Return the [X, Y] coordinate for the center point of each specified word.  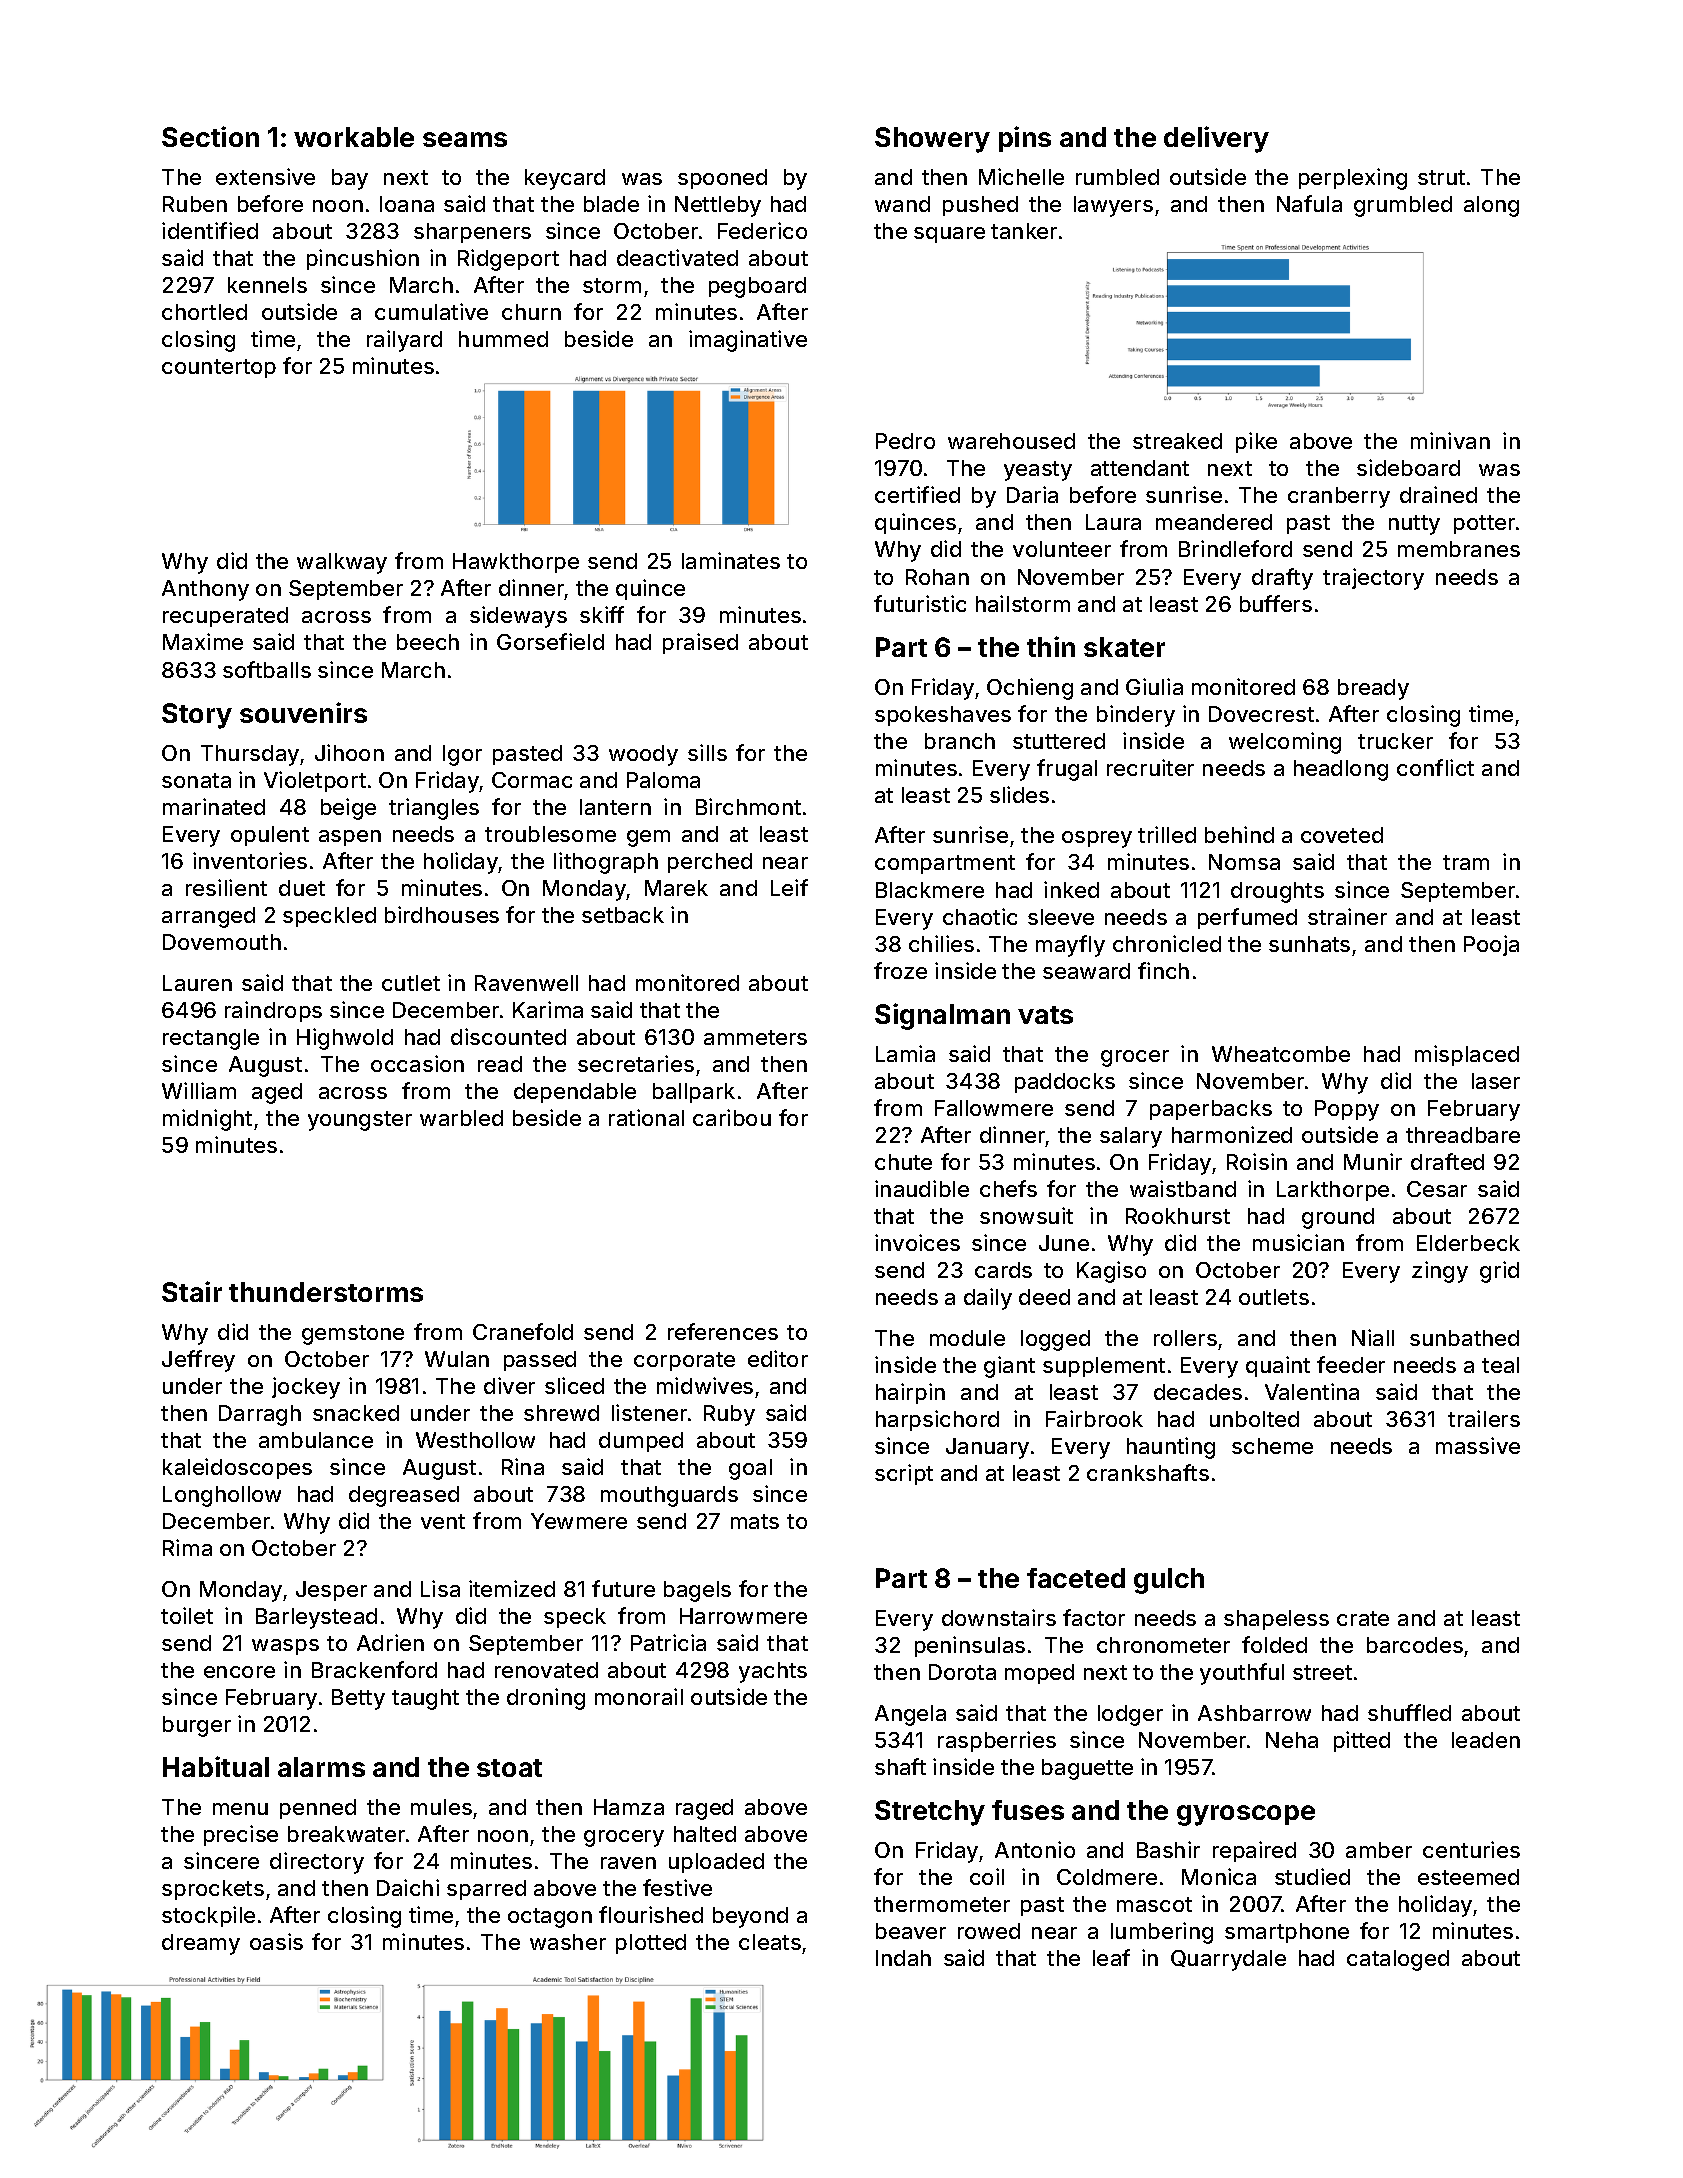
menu [240, 1809]
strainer [1347, 916]
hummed [503, 339]
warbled [461, 1118]
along [1491, 206]
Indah [903, 1958]
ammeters [755, 1037]
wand [902, 204]
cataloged [1398, 1960]
